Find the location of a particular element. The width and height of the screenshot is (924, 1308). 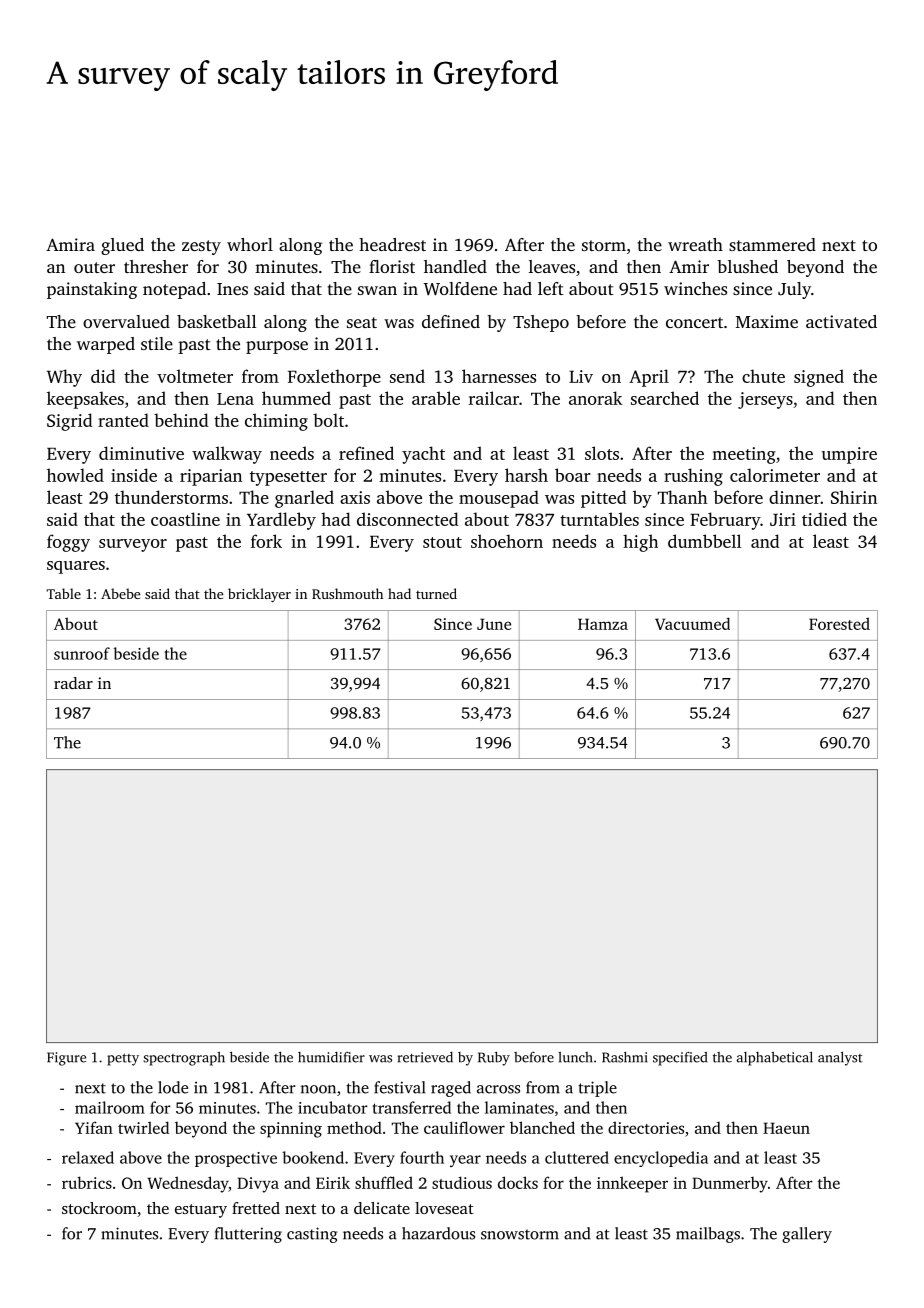

headrest is located at coordinates (392, 244).
